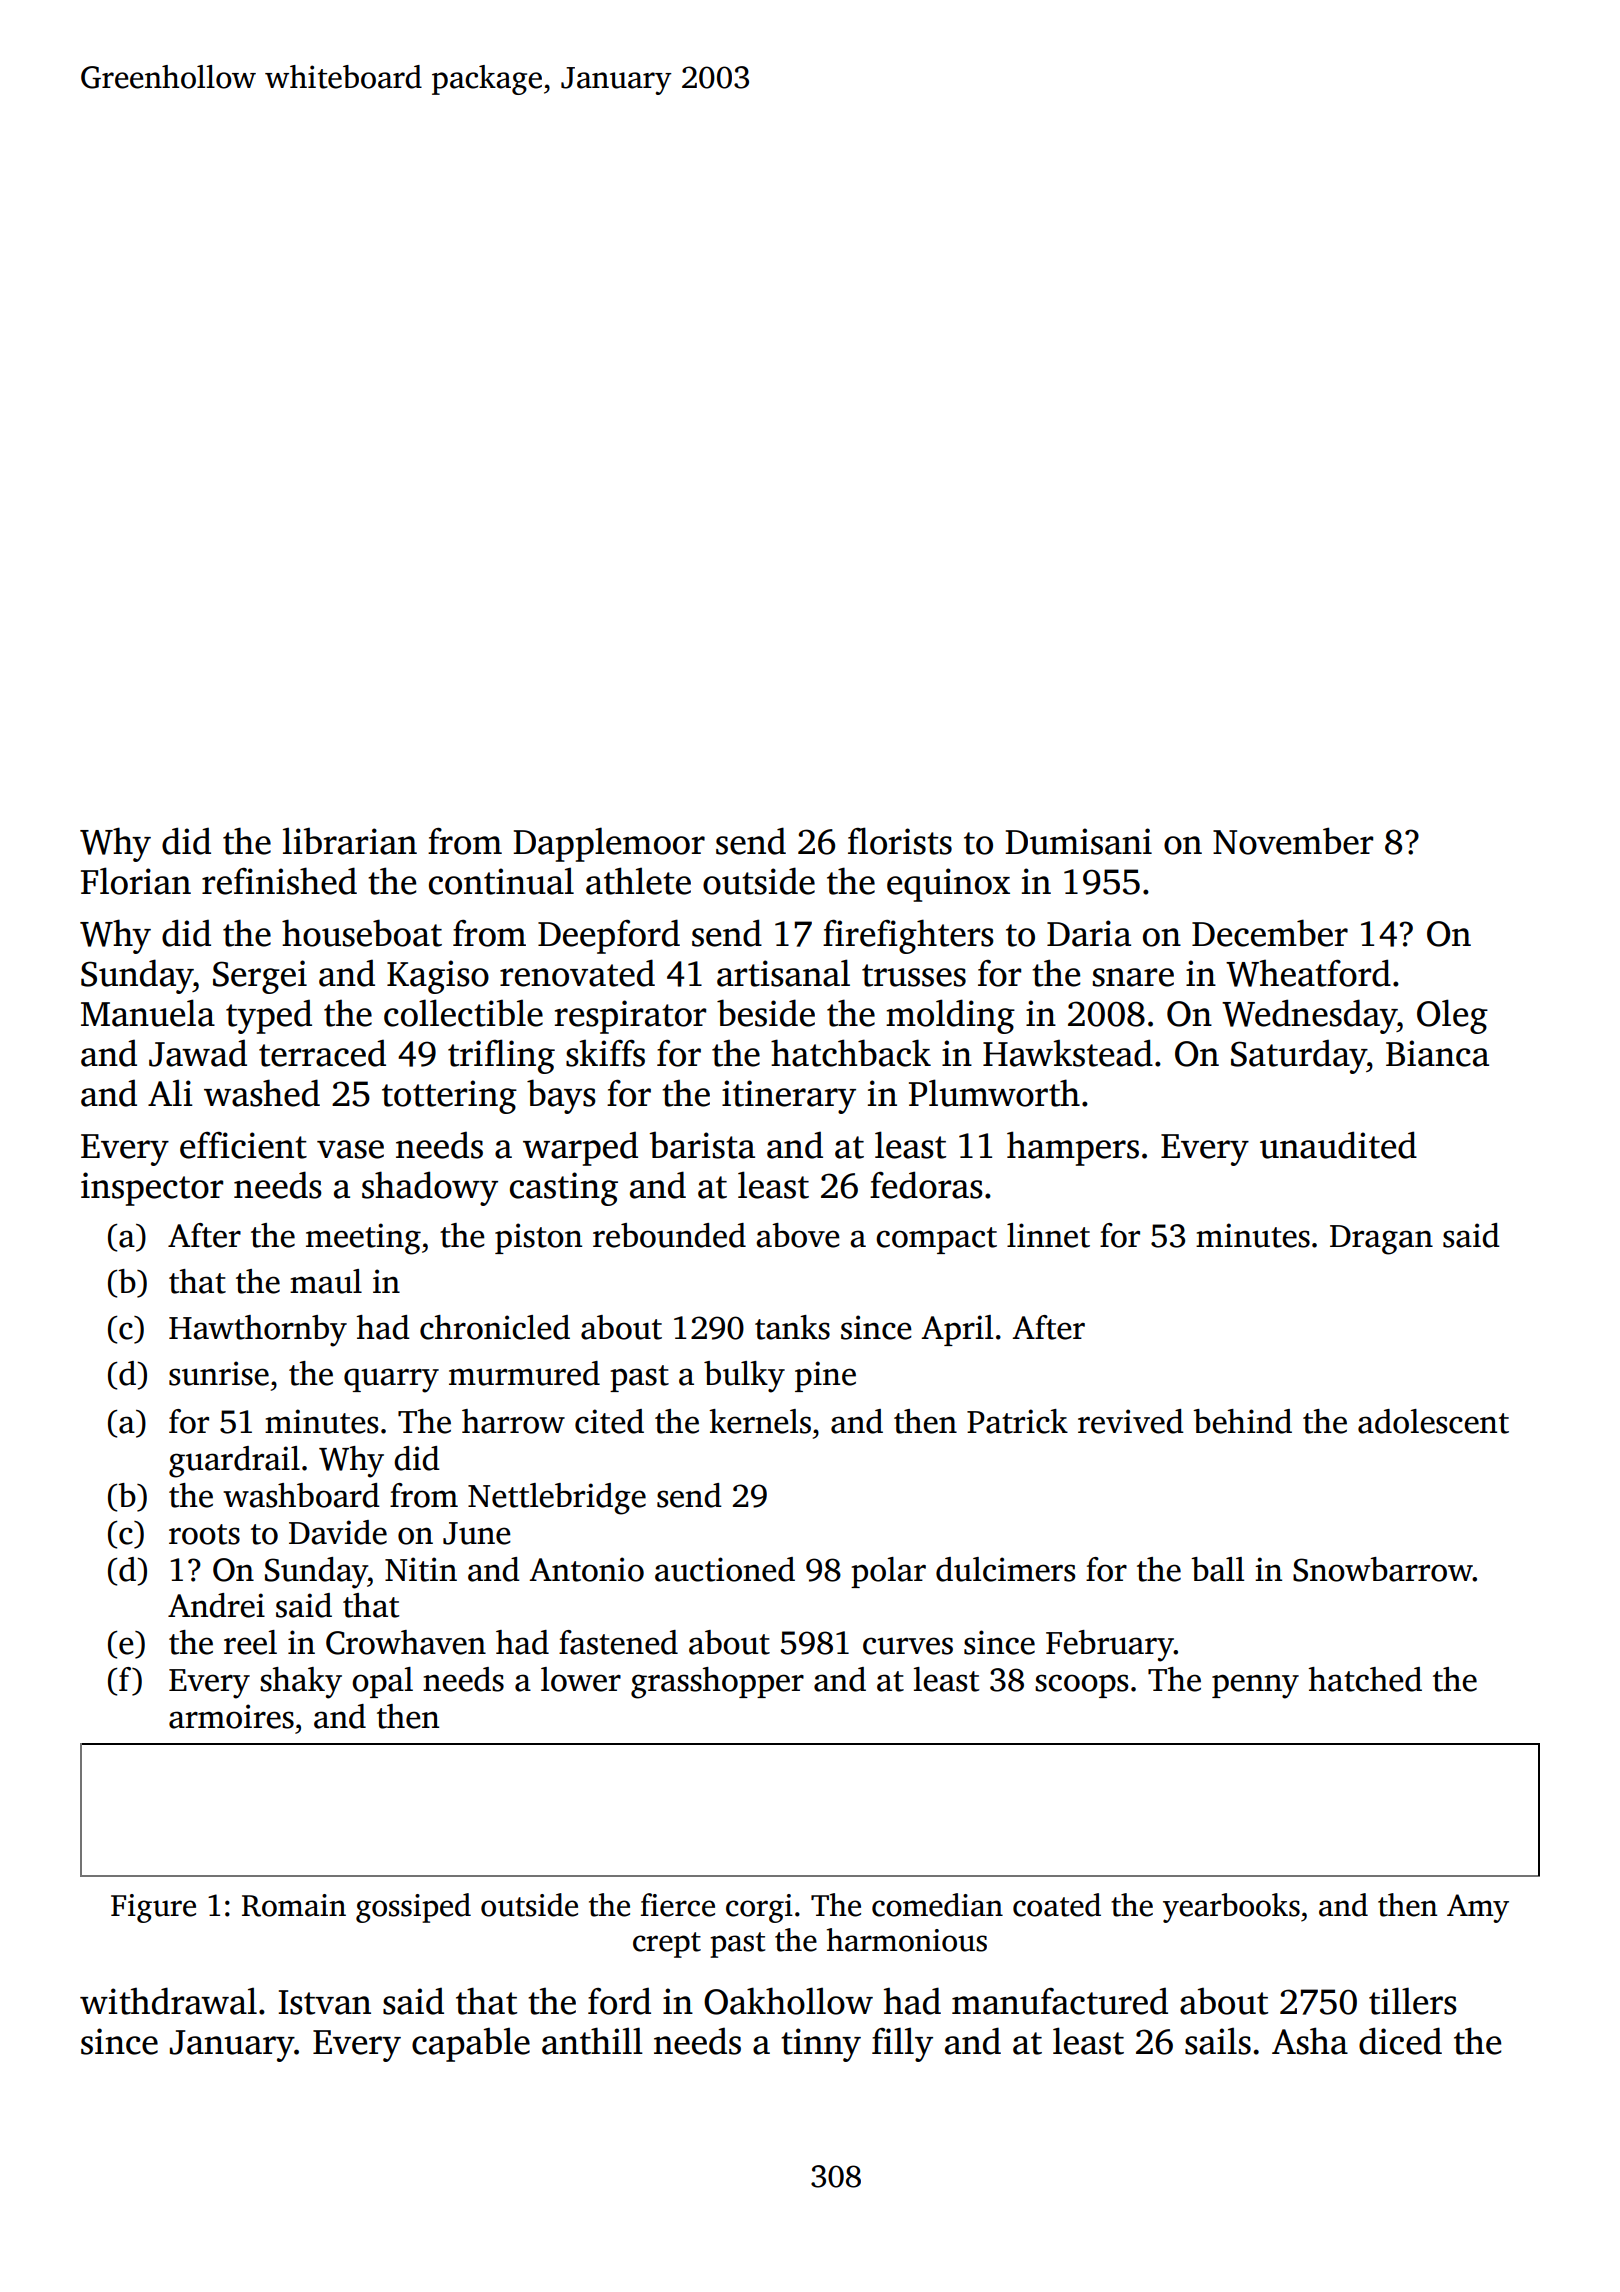 The width and height of the screenshot is (1620, 2292). What do you see at coordinates (477, 1533) in the screenshot?
I see `June` at bounding box center [477, 1533].
